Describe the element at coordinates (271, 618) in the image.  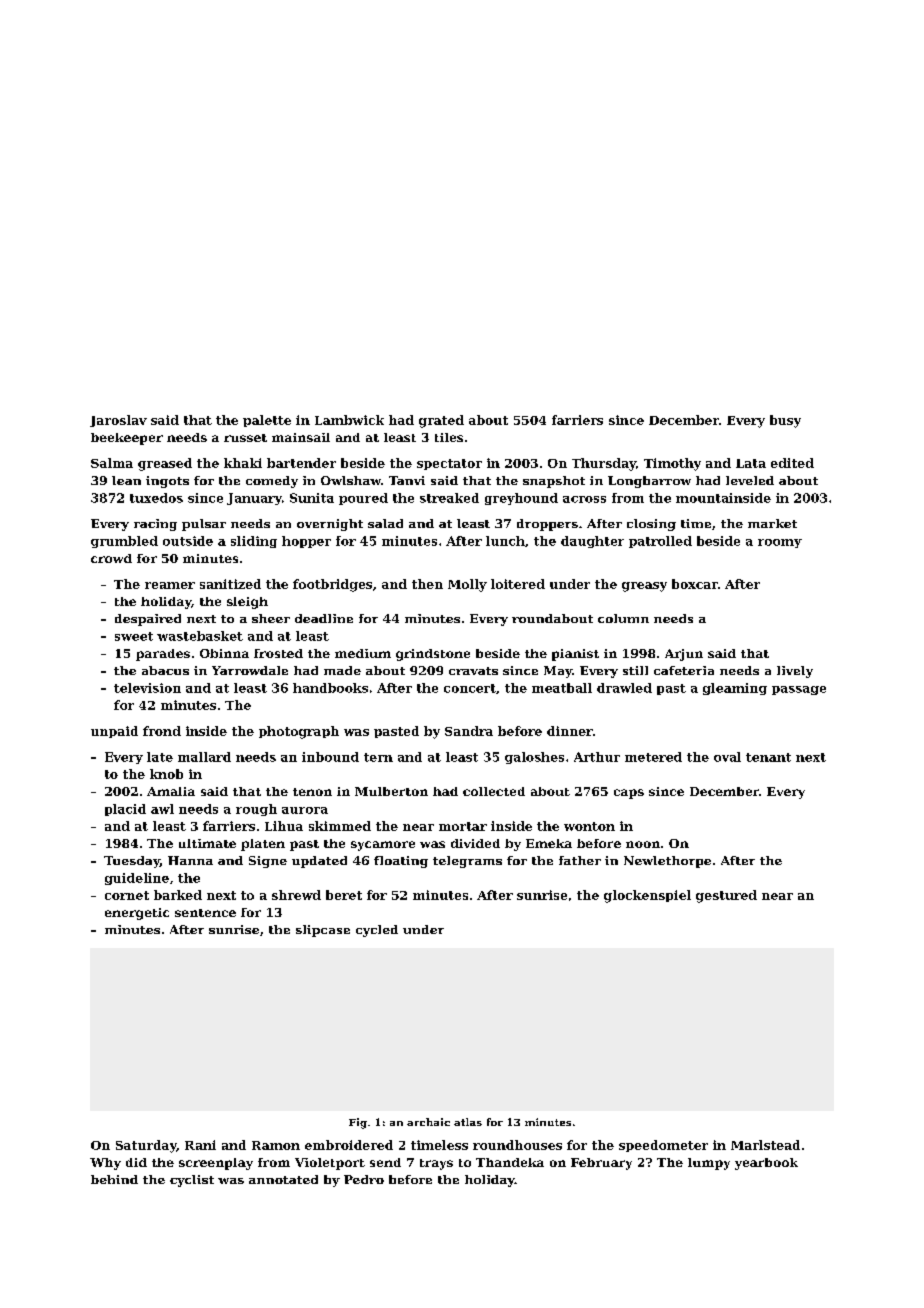
I see `sheer` at that location.
